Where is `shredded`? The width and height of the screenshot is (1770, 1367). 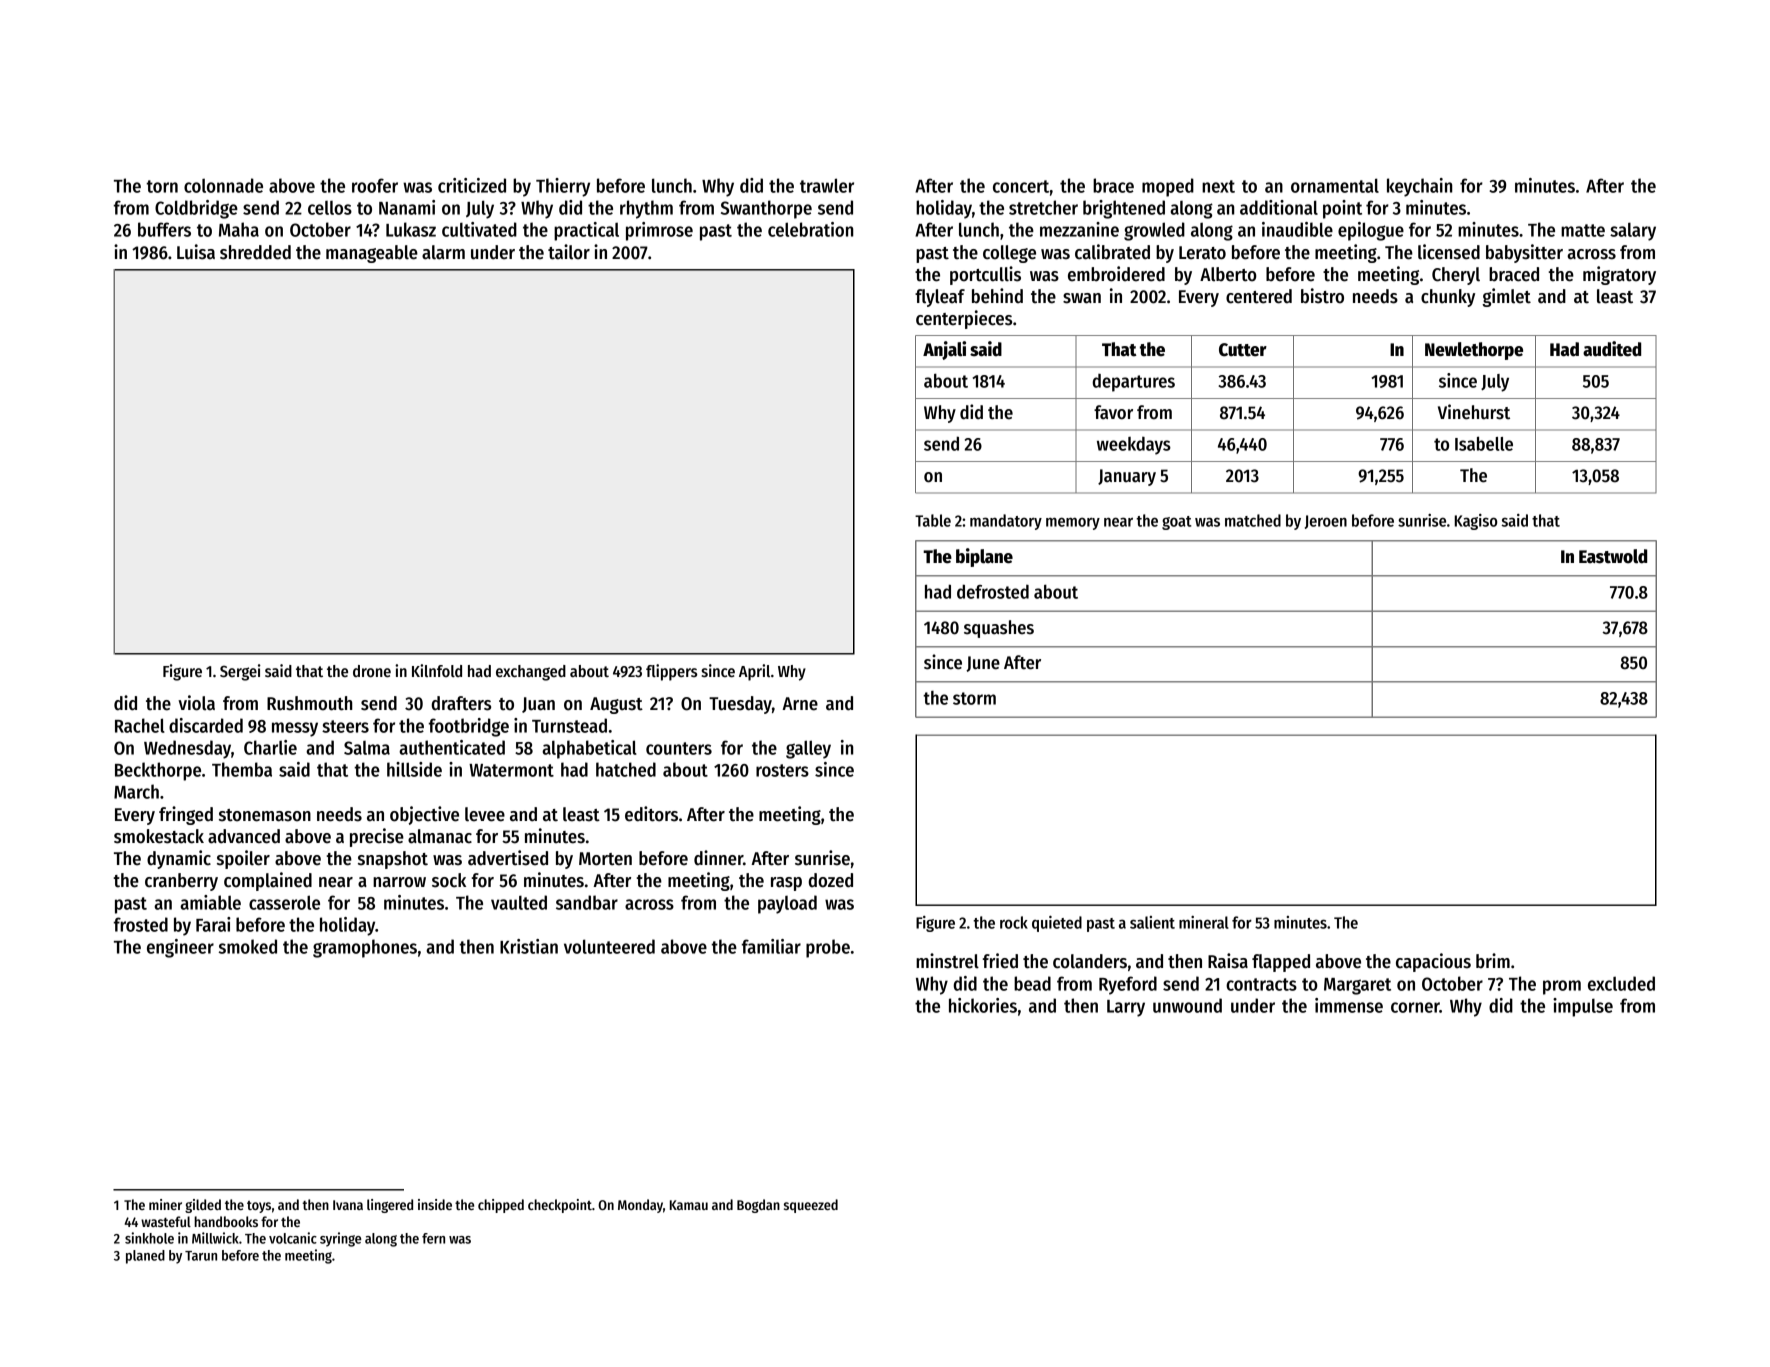
shredded is located at coordinates (255, 252).
